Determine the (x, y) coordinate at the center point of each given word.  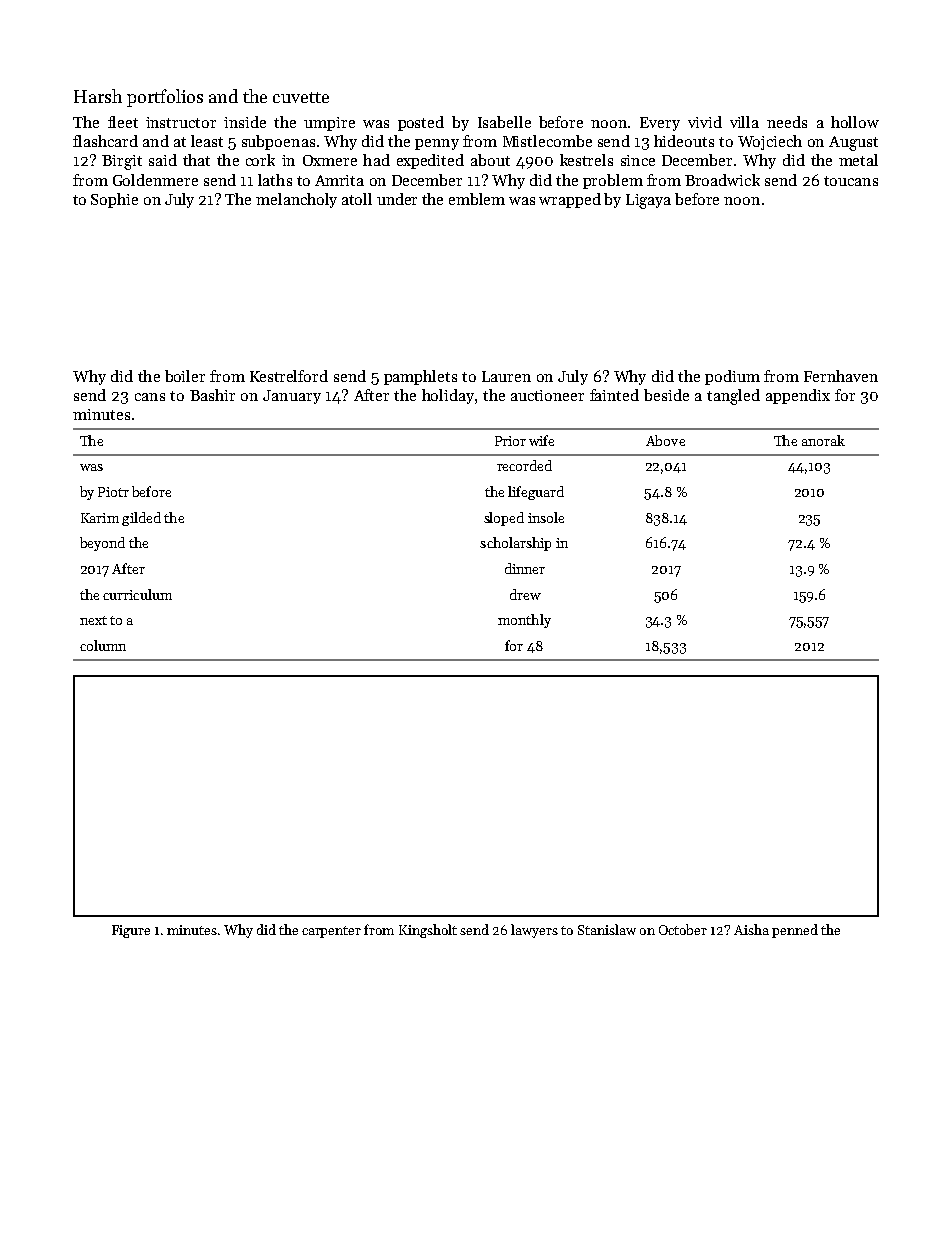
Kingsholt (428, 931)
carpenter (331, 932)
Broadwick (722, 180)
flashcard (105, 141)
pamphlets (420, 377)
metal (858, 160)
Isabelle (504, 122)
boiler (185, 376)
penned (795, 931)
